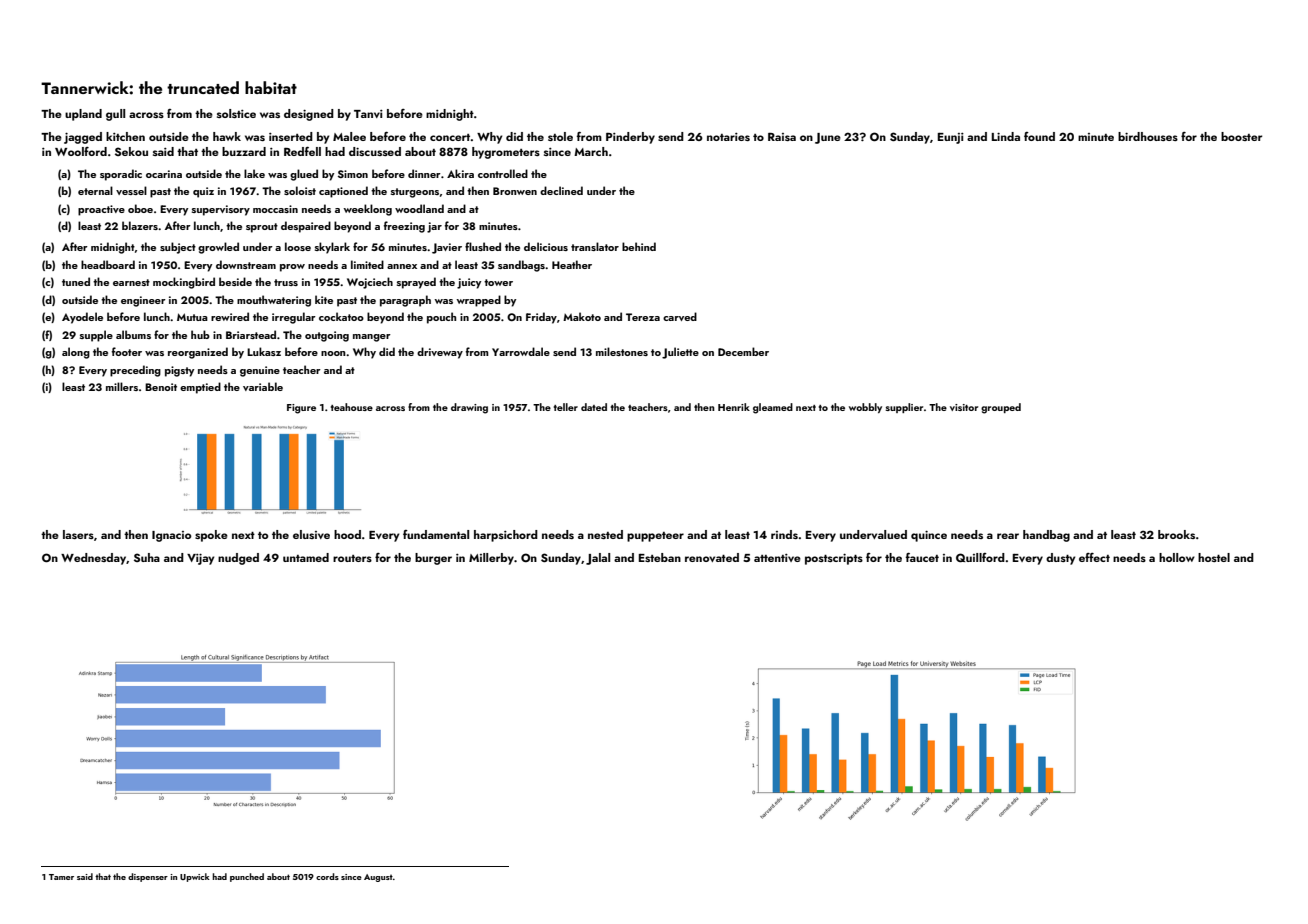 The height and width of the document is (924, 1308). I want to click on booster, so click(1241, 136).
